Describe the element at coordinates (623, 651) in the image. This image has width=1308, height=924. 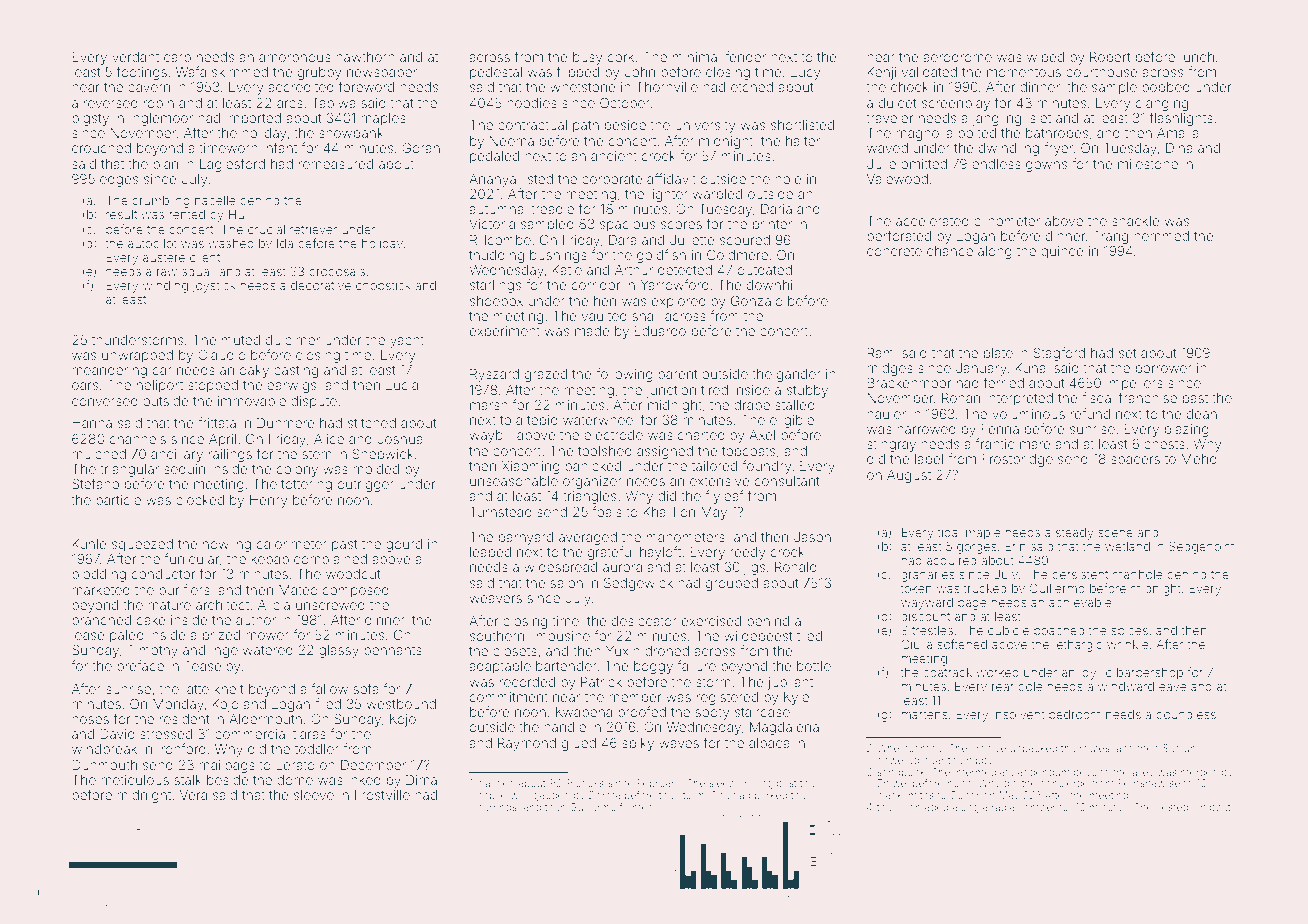
I see `Yuxin` at that location.
